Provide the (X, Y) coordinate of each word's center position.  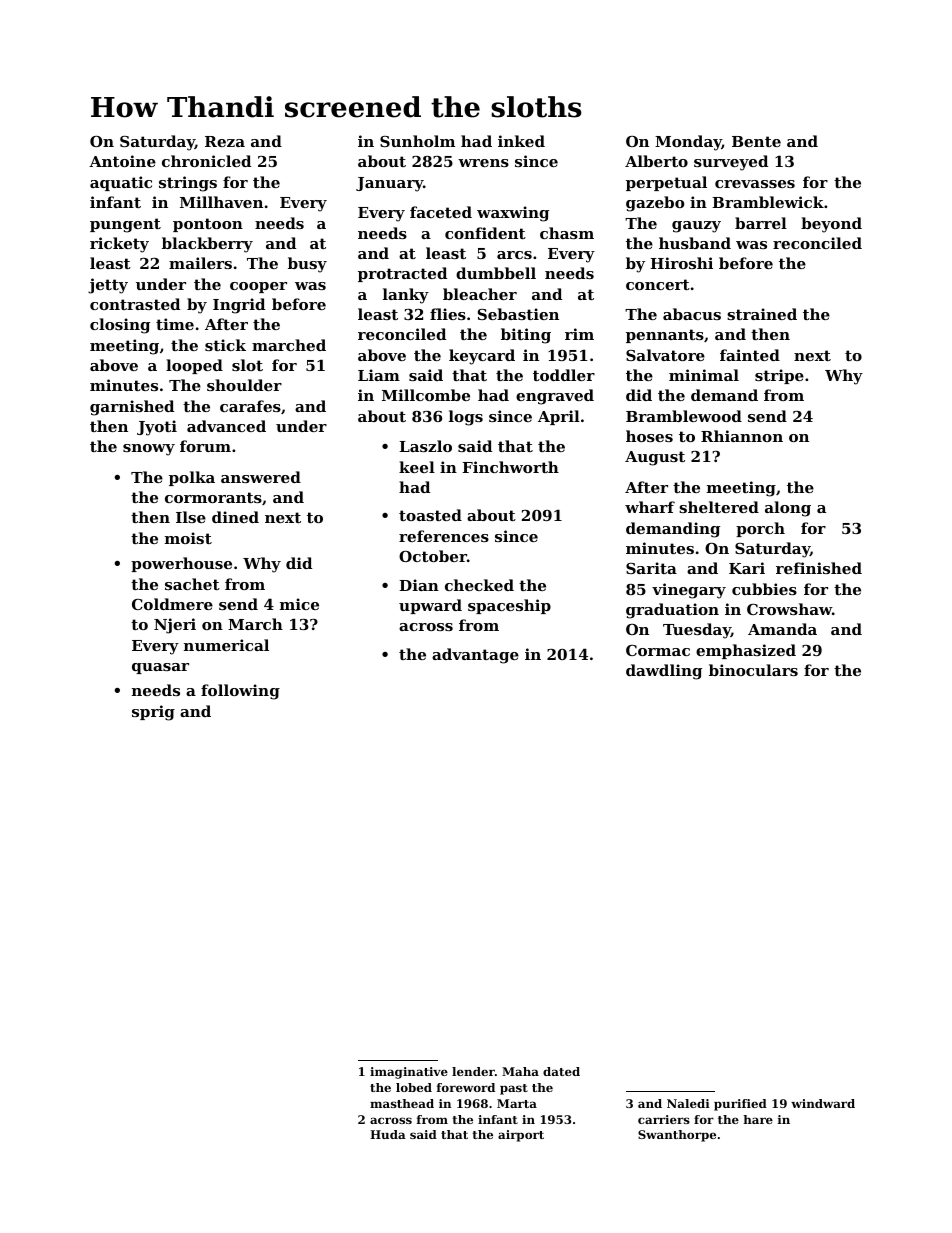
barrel (761, 223)
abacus (692, 314)
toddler (564, 375)
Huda (388, 1134)
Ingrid (239, 306)
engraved (555, 397)
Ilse (191, 517)
